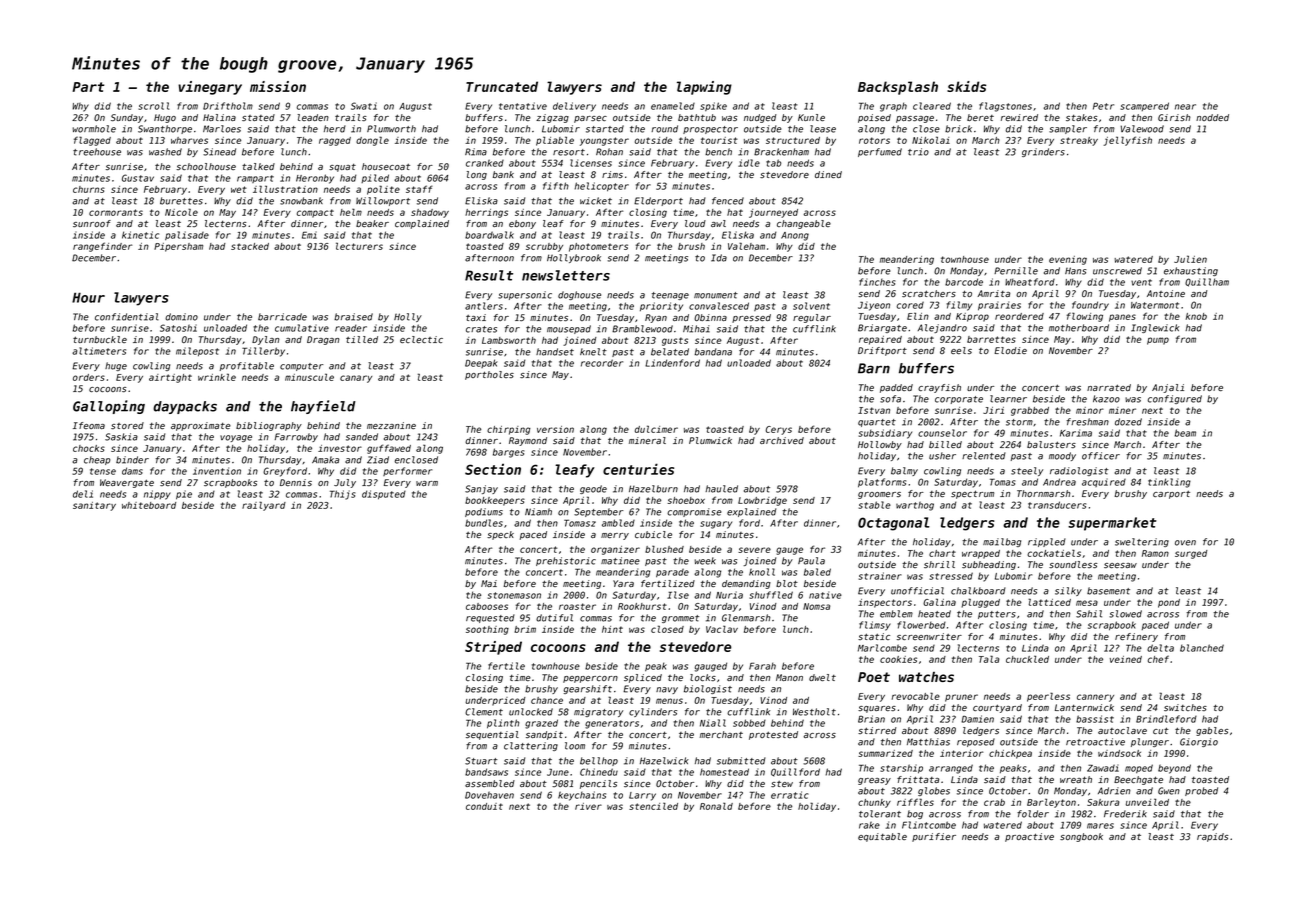  I want to click on conduit, so click(484, 806).
